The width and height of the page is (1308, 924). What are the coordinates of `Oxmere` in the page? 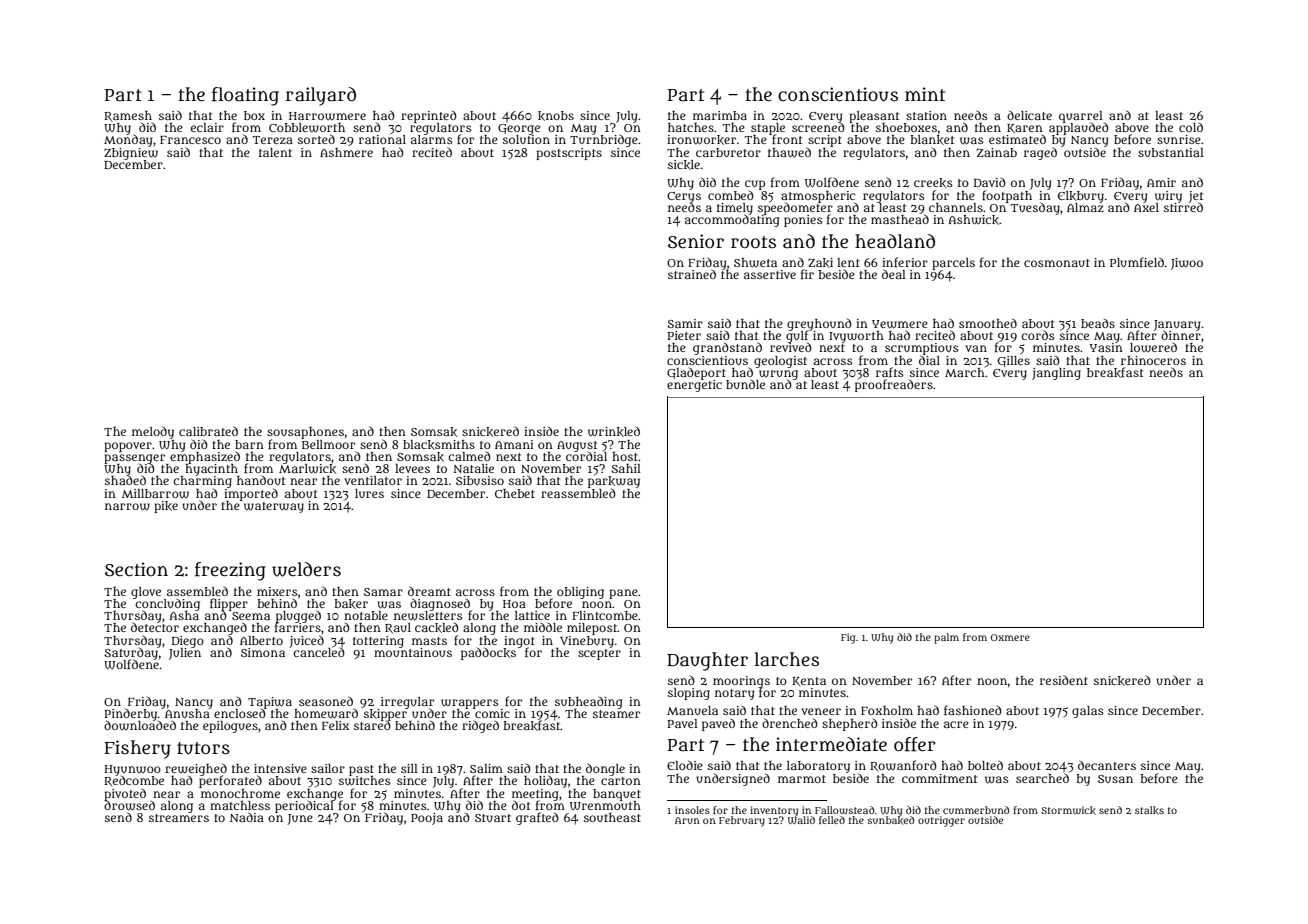 It's located at (1010, 637).
